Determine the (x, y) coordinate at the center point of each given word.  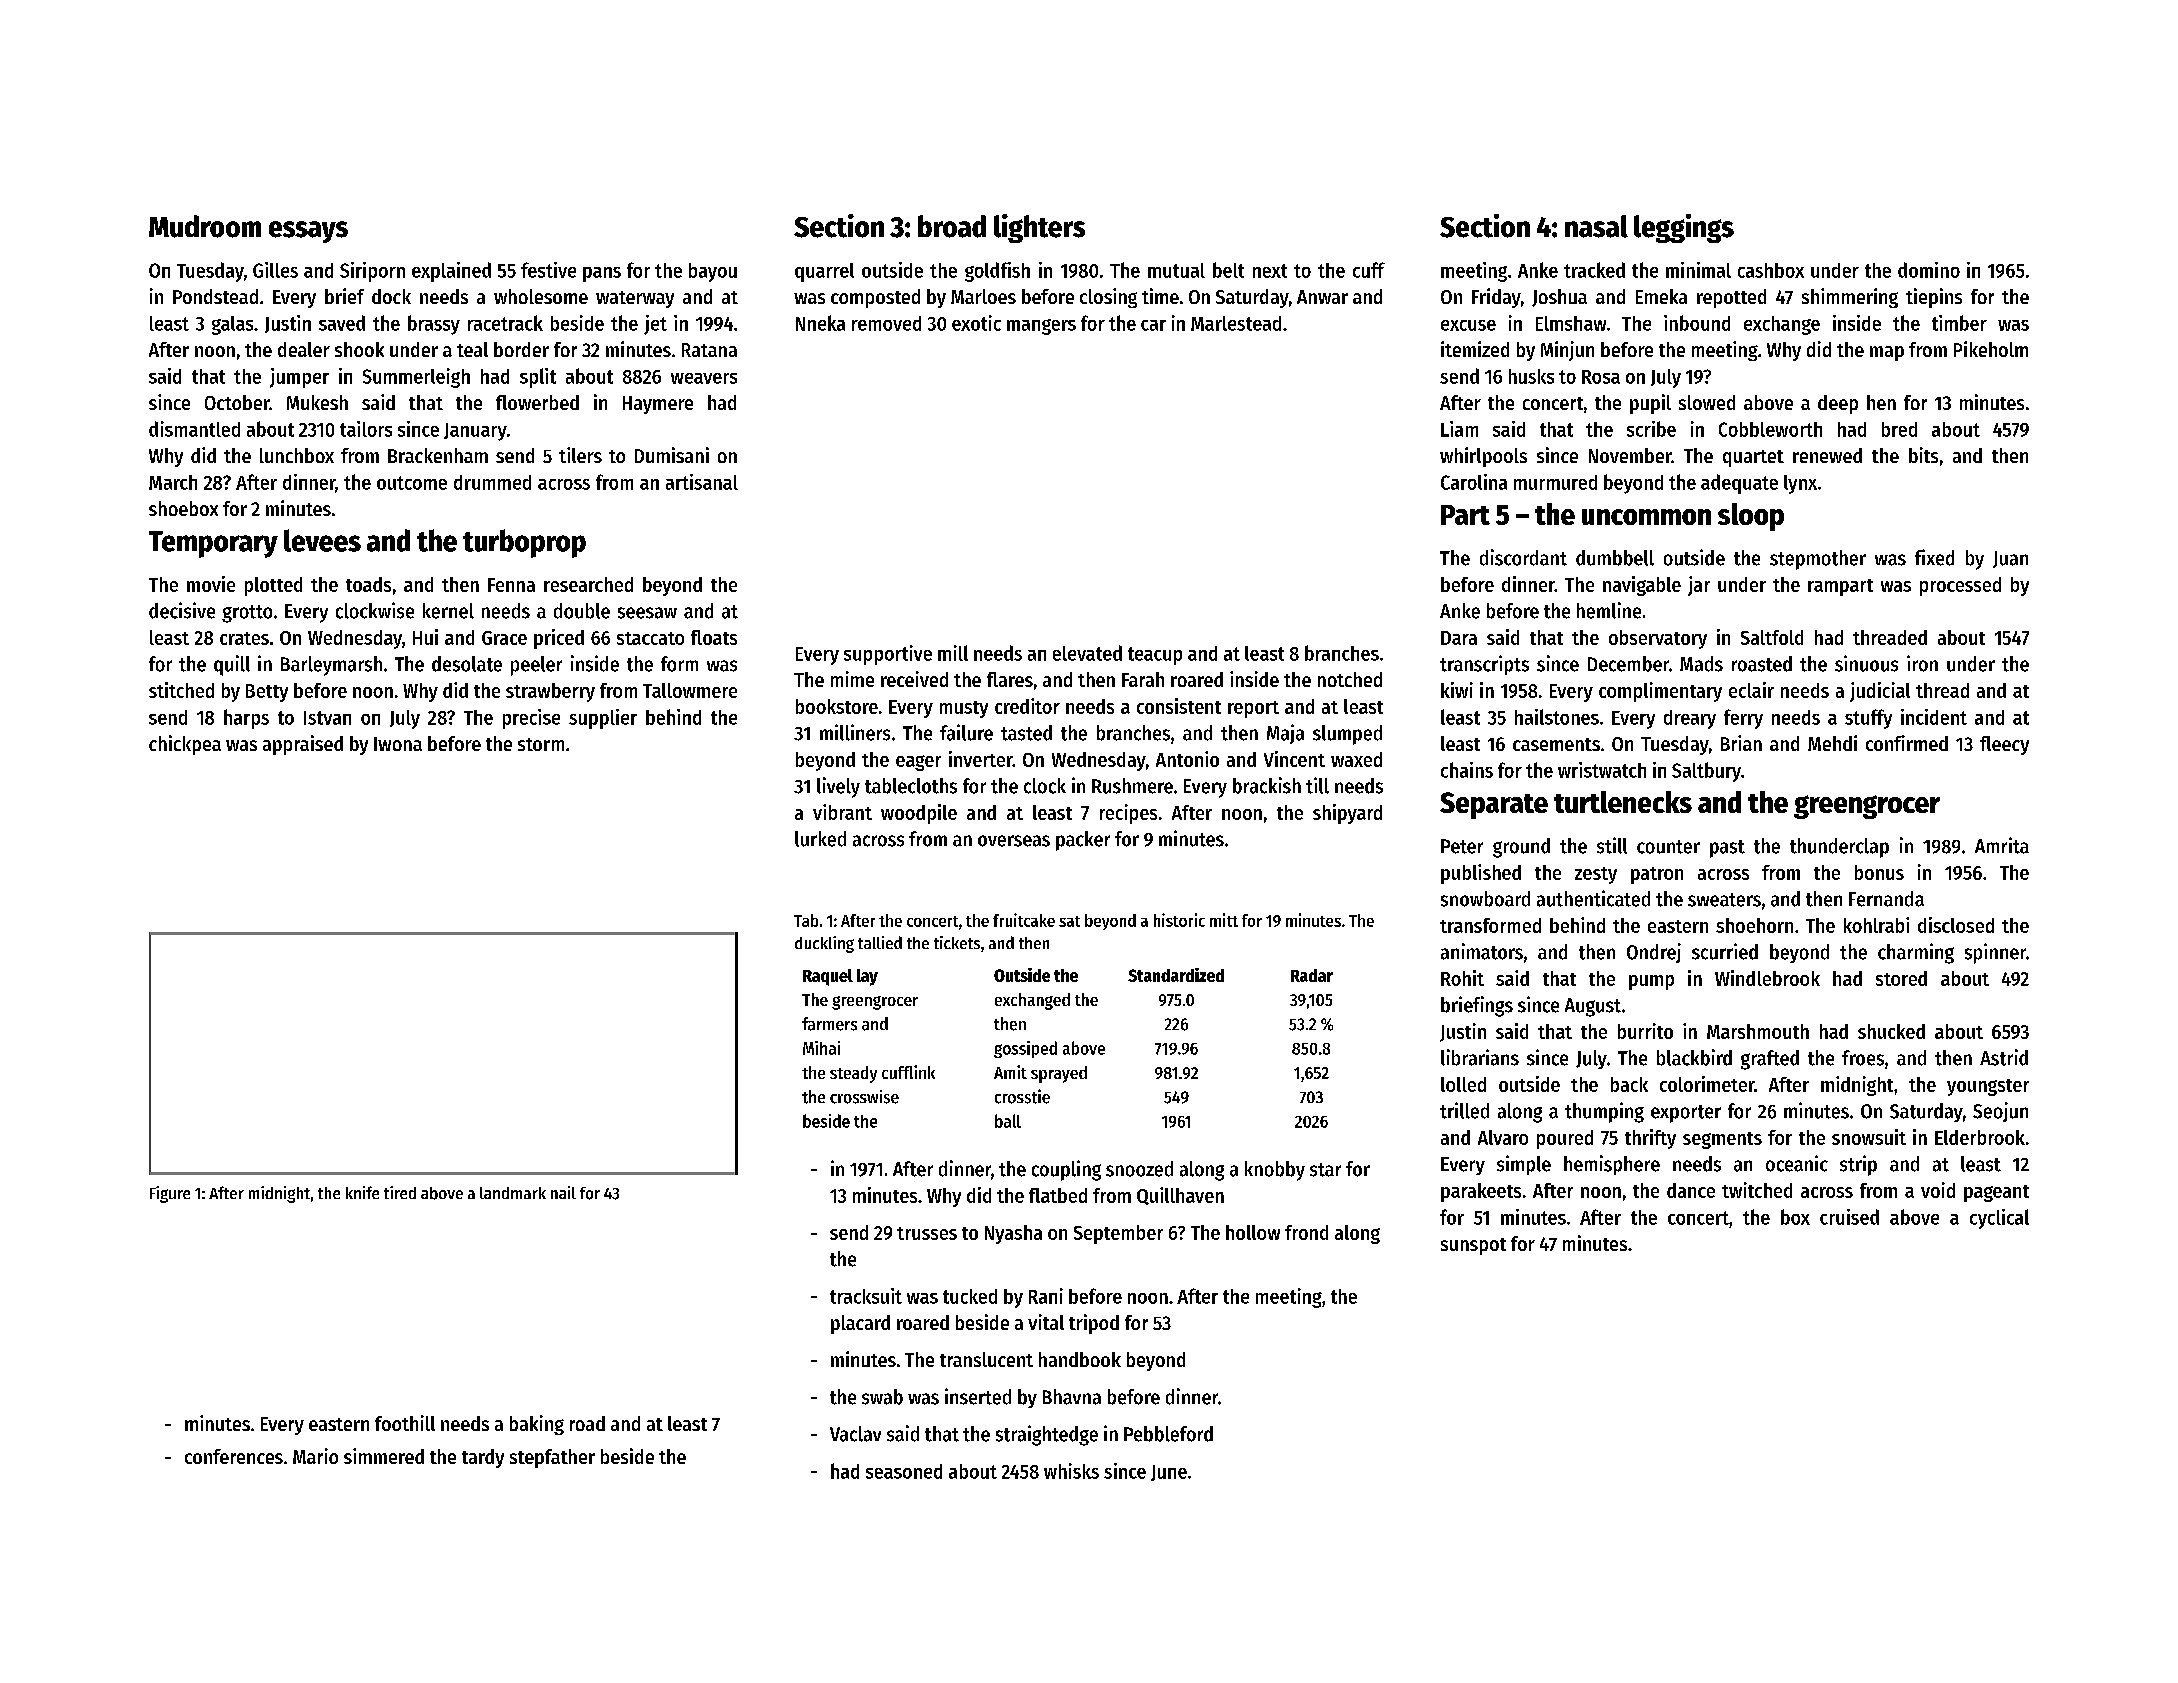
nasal (1596, 226)
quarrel (824, 272)
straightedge (1047, 1435)
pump (1651, 982)
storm (541, 744)
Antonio (1187, 759)
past (1727, 849)
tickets (957, 942)
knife (362, 1192)
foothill (405, 1423)
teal (472, 349)
